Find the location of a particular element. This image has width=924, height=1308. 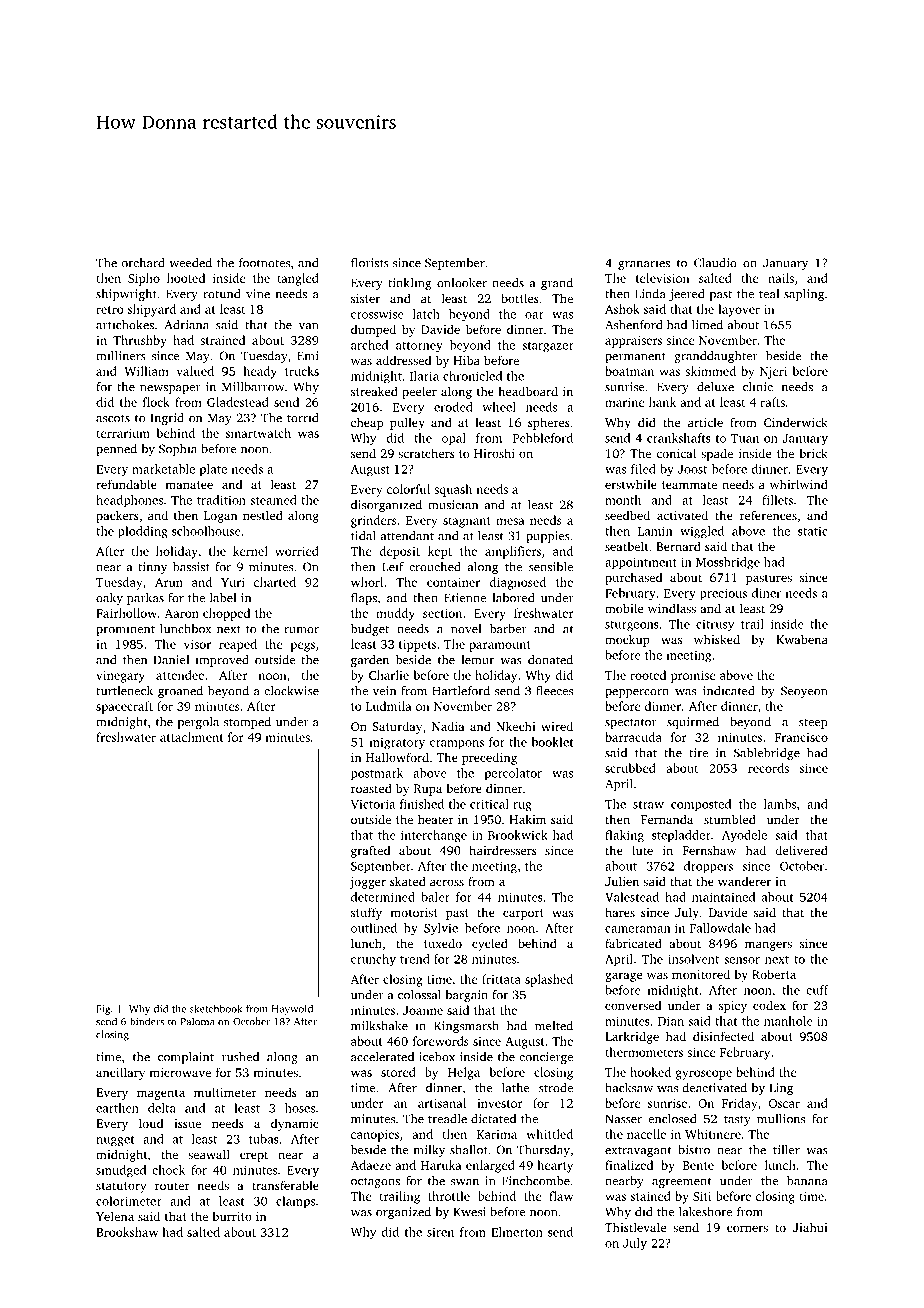

throttle is located at coordinates (449, 1196).
